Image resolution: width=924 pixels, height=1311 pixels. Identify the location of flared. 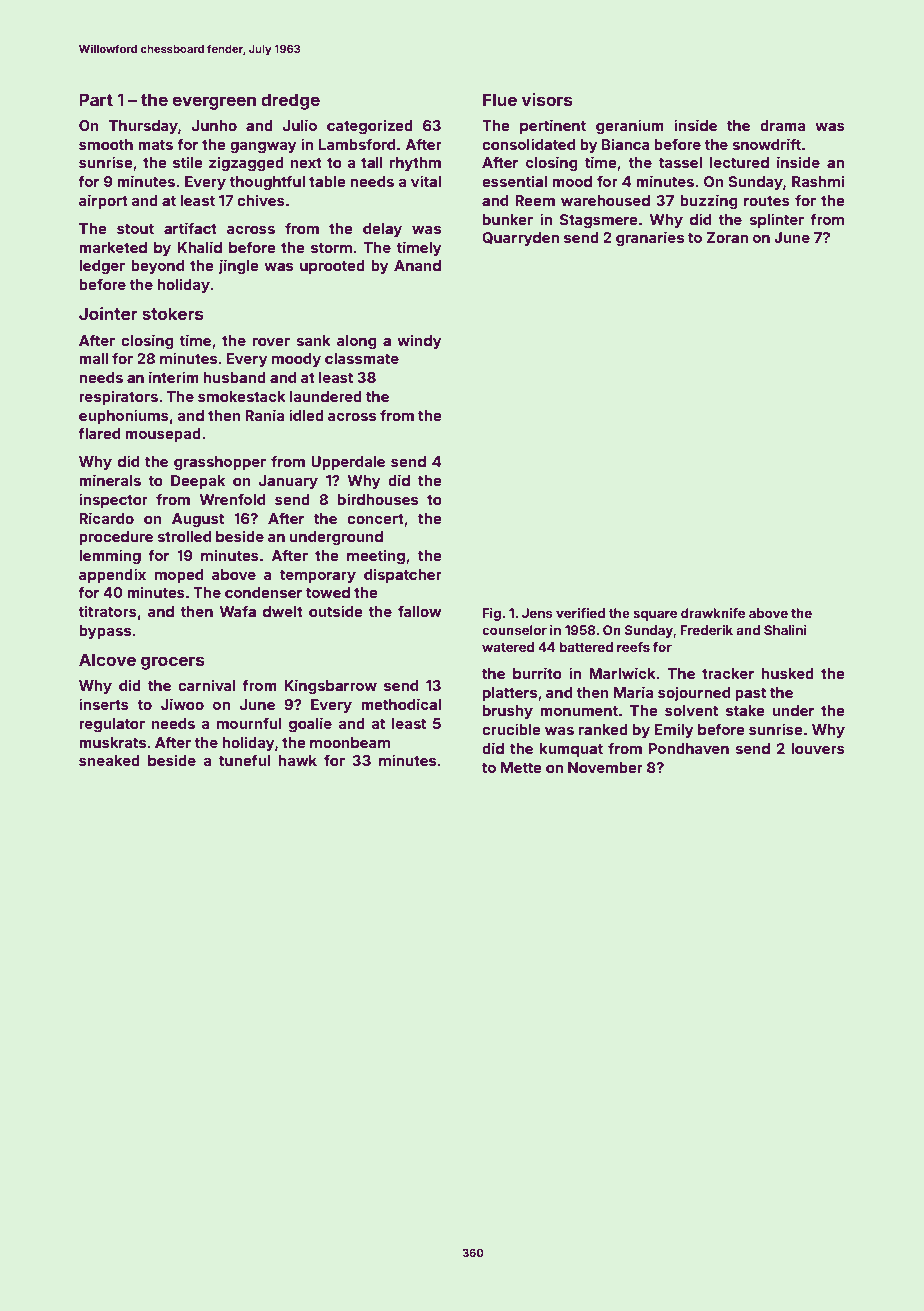
(99, 433).
